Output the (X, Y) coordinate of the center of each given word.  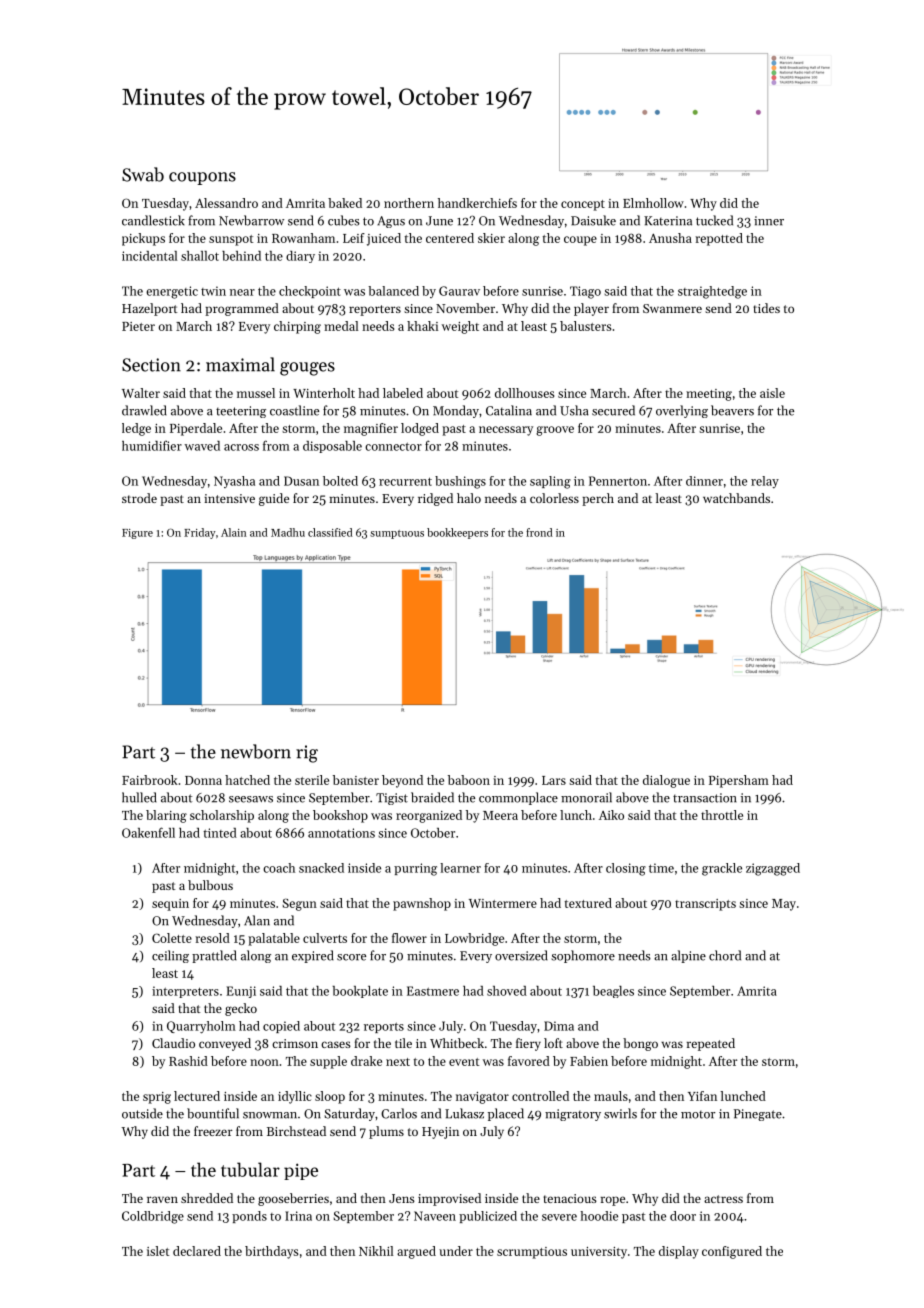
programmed (242, 309)
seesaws (251, 799)
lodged (420, 429)
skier (491, 238)
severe (559, 1217)
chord (725, 955)
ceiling (170, 956)
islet (158, 1251)
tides (766, 308)
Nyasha (234, 482)
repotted (719, 239)
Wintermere (503, 903)
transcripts (705, 905)
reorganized (429, 816)
